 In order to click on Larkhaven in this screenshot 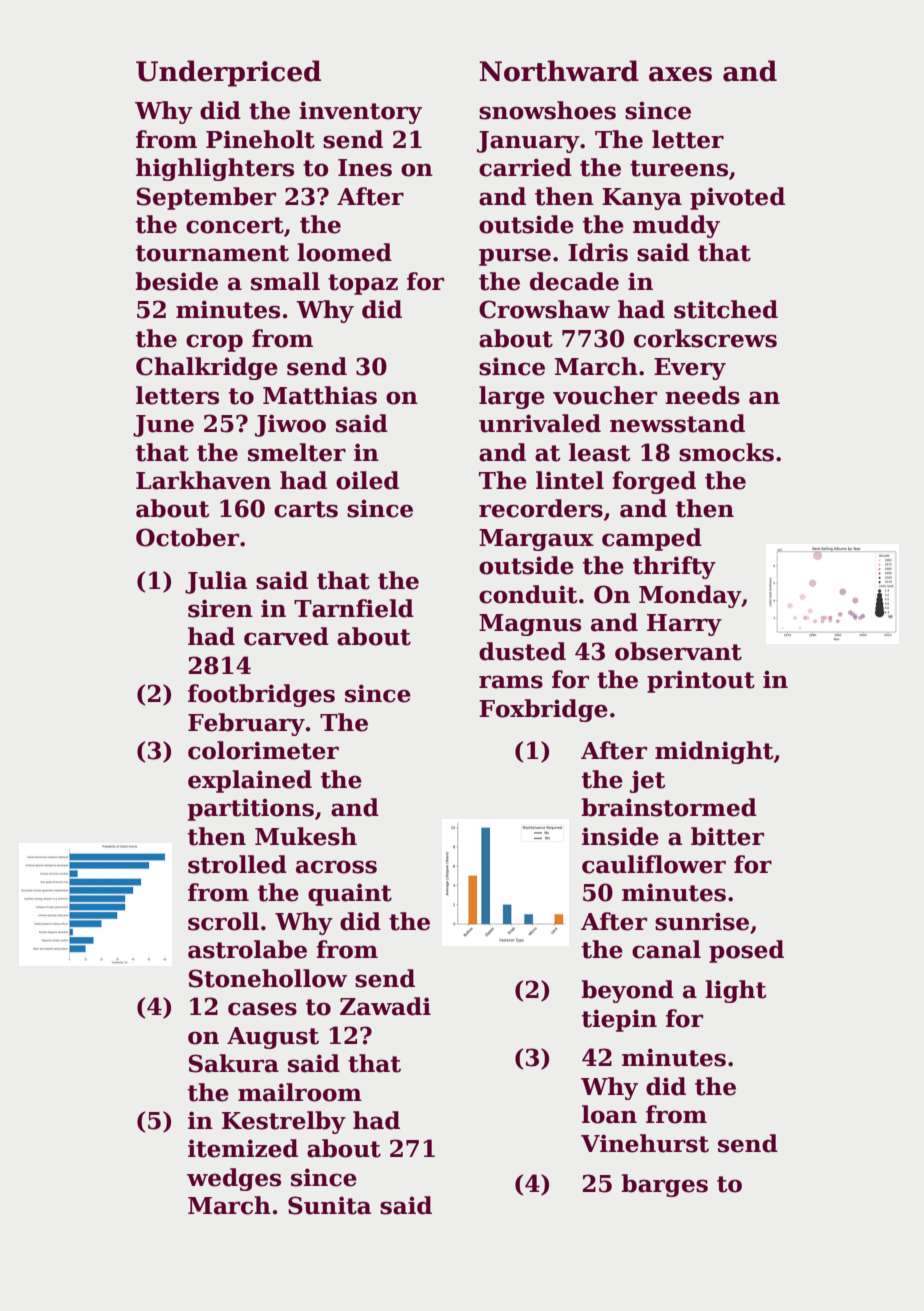, I will do `click(203, 480)`.
